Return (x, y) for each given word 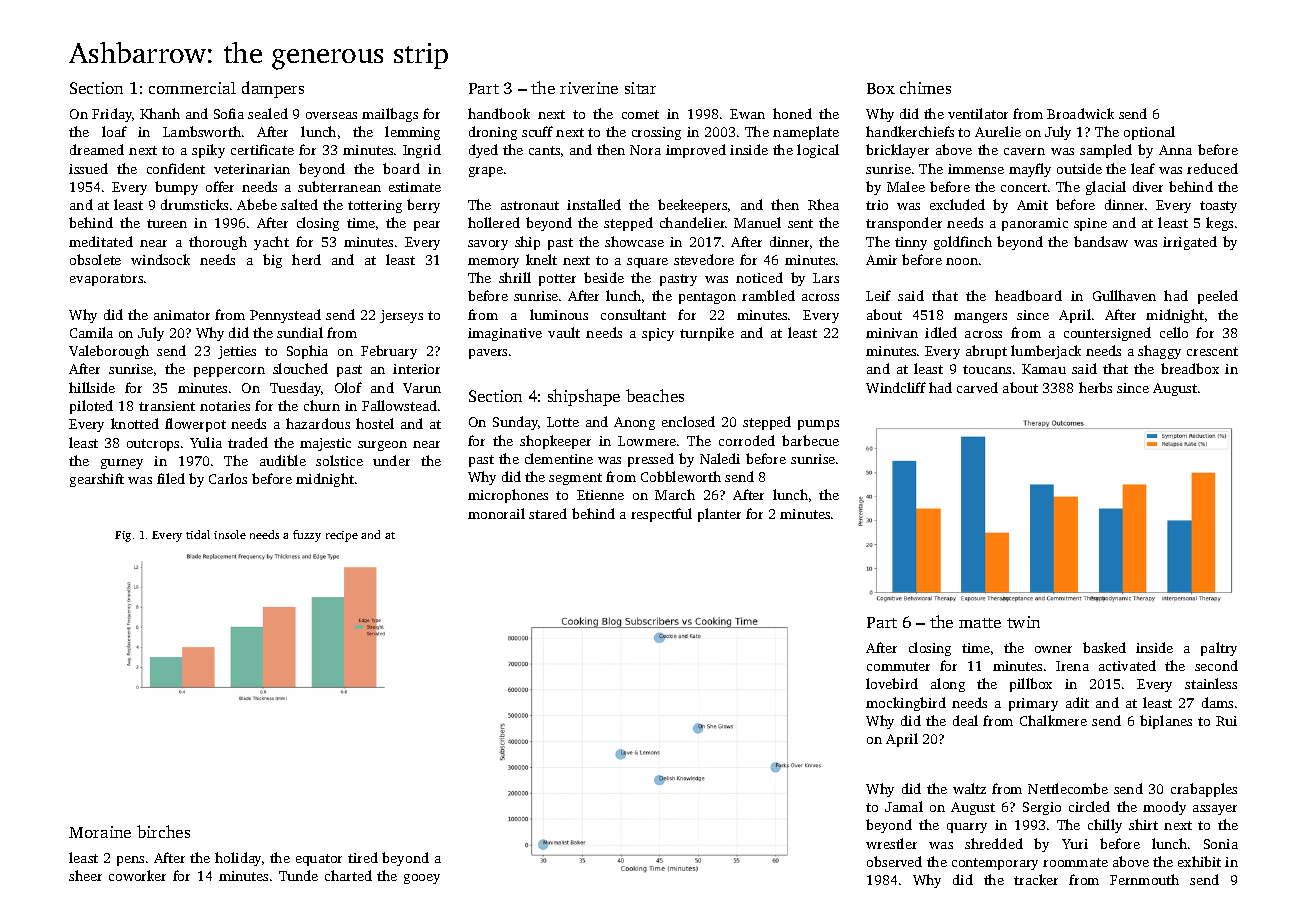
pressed (651, 460)
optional (1149, 133)
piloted (91, 407)
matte (980, 623)
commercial (192, 88)
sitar (640, 88)
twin (1023, 622)
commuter (898, 666)
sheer (85, 875)
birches (163, 831)
